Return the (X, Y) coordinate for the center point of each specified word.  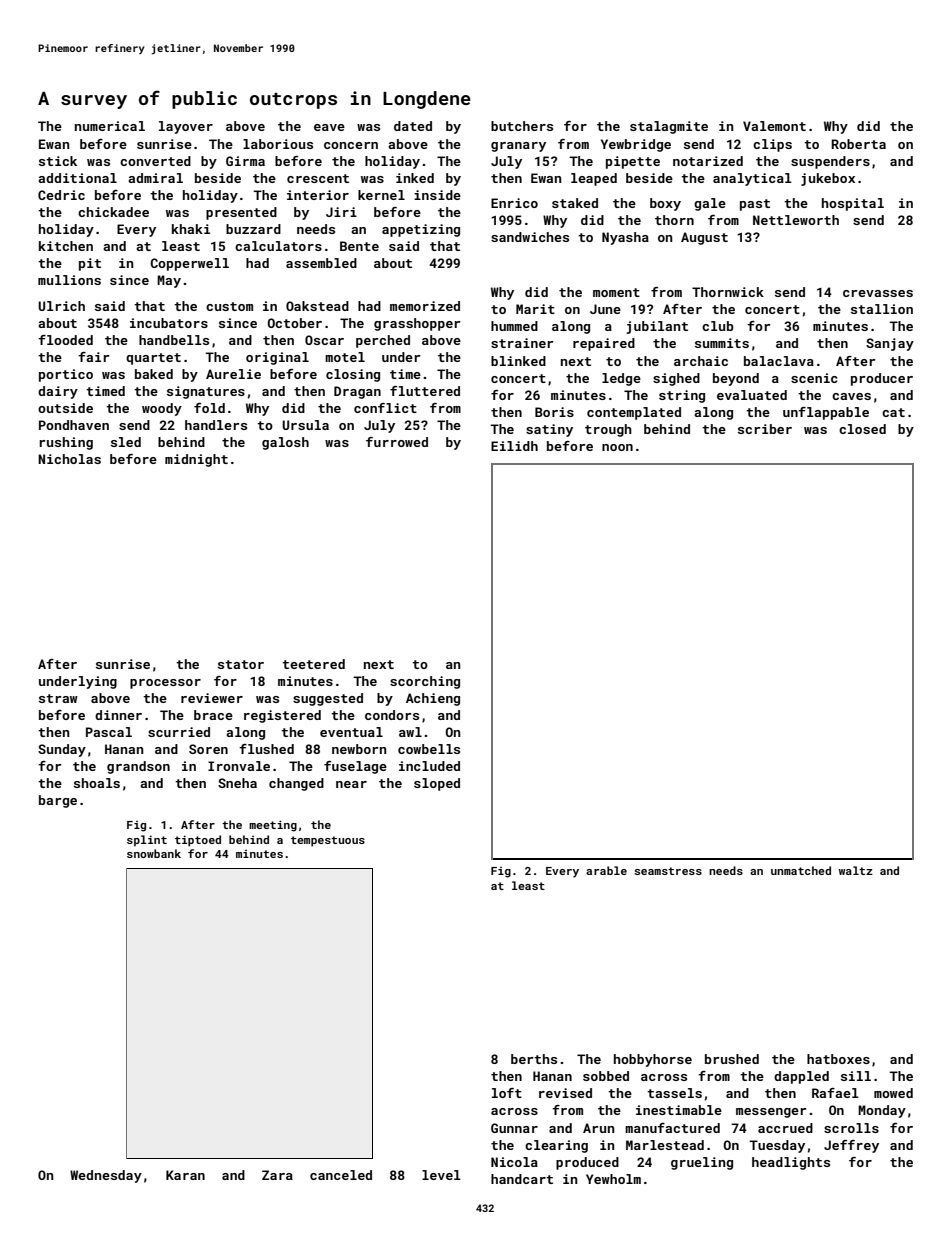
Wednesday (106, 1176)
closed (862, 429)
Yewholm (613, 1179)
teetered (313, 664)
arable (606, 870)
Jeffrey (851, 1146)
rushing (66, 443)
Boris (554, 412)
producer (882, 379)
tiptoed (198, 841)
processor (165, 684)
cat (893, 412)
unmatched (801, 870)
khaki (191, 229)
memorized (425, 306)
